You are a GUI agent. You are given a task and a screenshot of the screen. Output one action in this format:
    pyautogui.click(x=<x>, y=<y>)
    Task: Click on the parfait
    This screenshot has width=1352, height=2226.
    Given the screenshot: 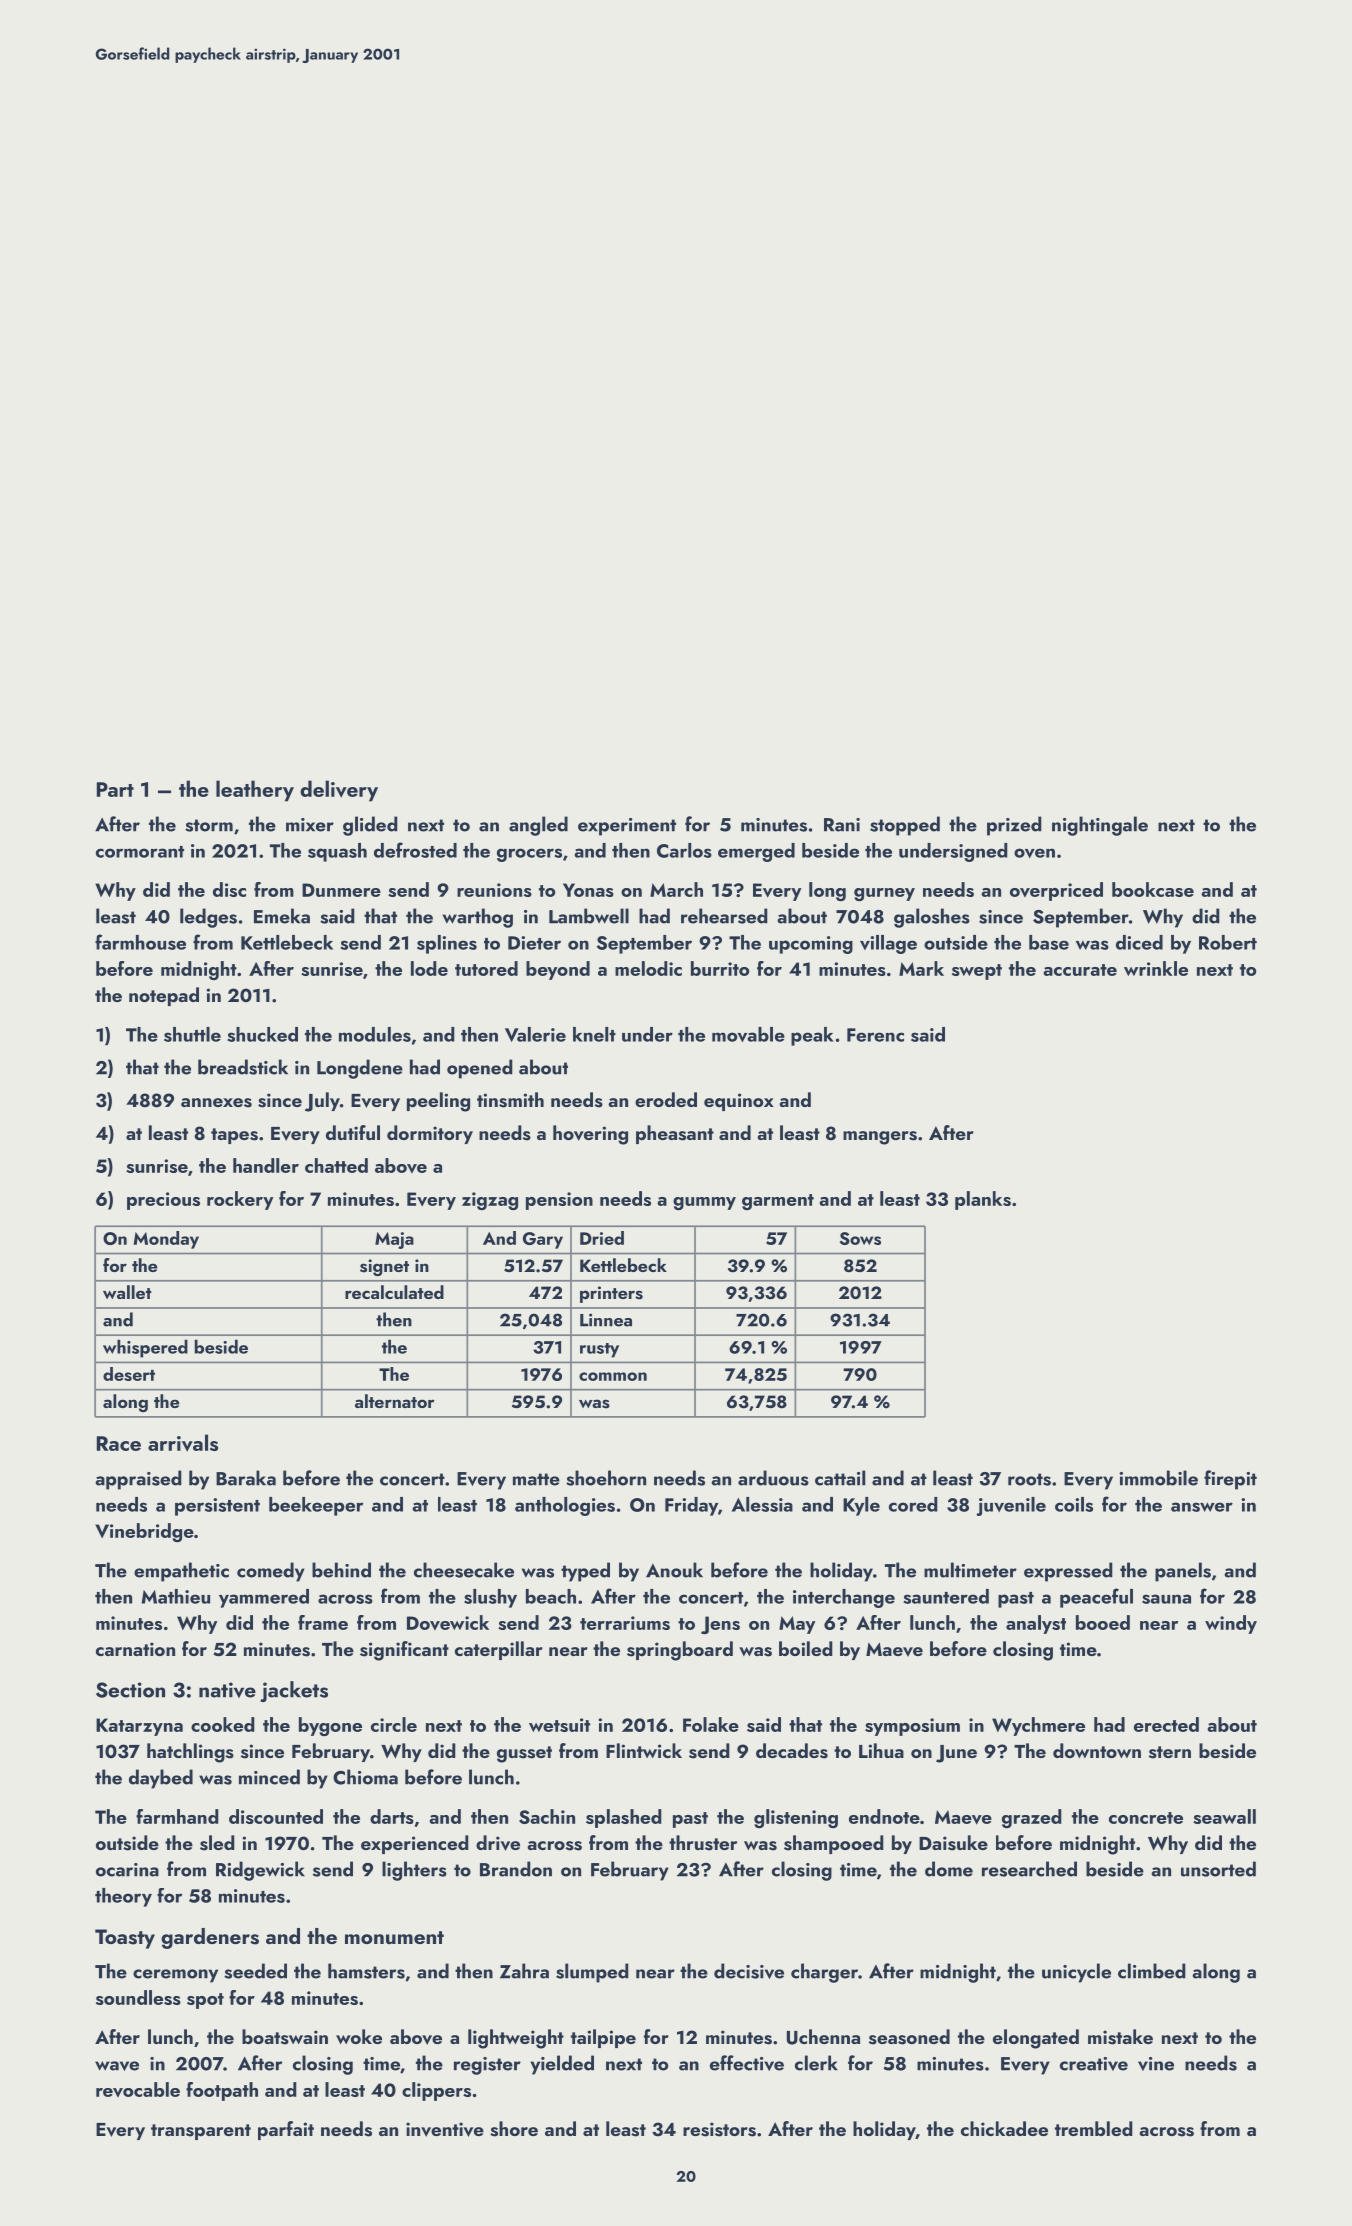 What is the action you would take?
    pyautogui.click(x=286, y=2130)
